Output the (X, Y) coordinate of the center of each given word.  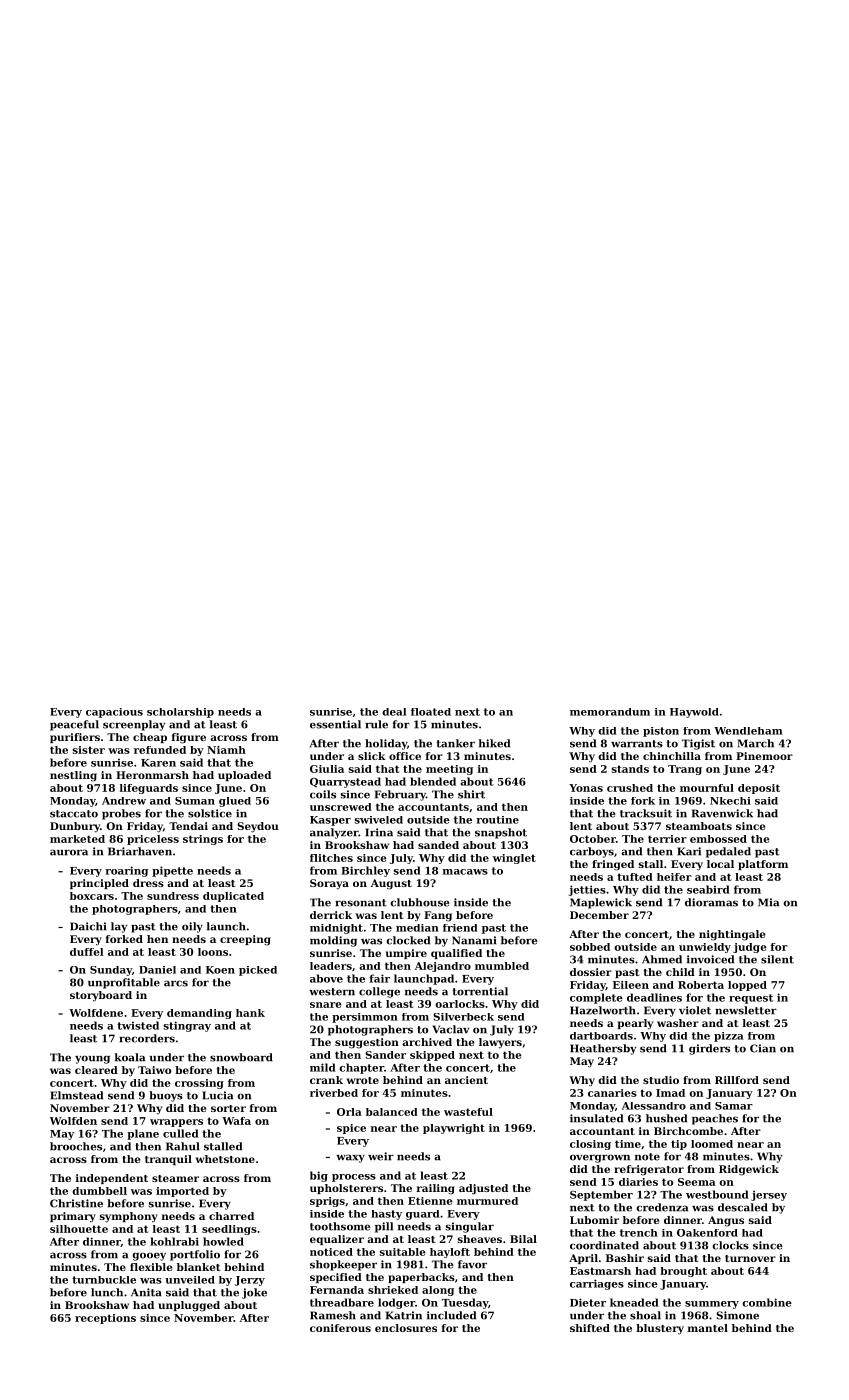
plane (143, 1134)
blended (433, 781)
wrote (363, 1080)
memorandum (610, 712)
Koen (220, 970)
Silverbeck (463, 1017)
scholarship (180, 713)
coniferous (340, 1328)
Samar (734, 1106)
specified (336, 1278)
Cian (763, 1048)
